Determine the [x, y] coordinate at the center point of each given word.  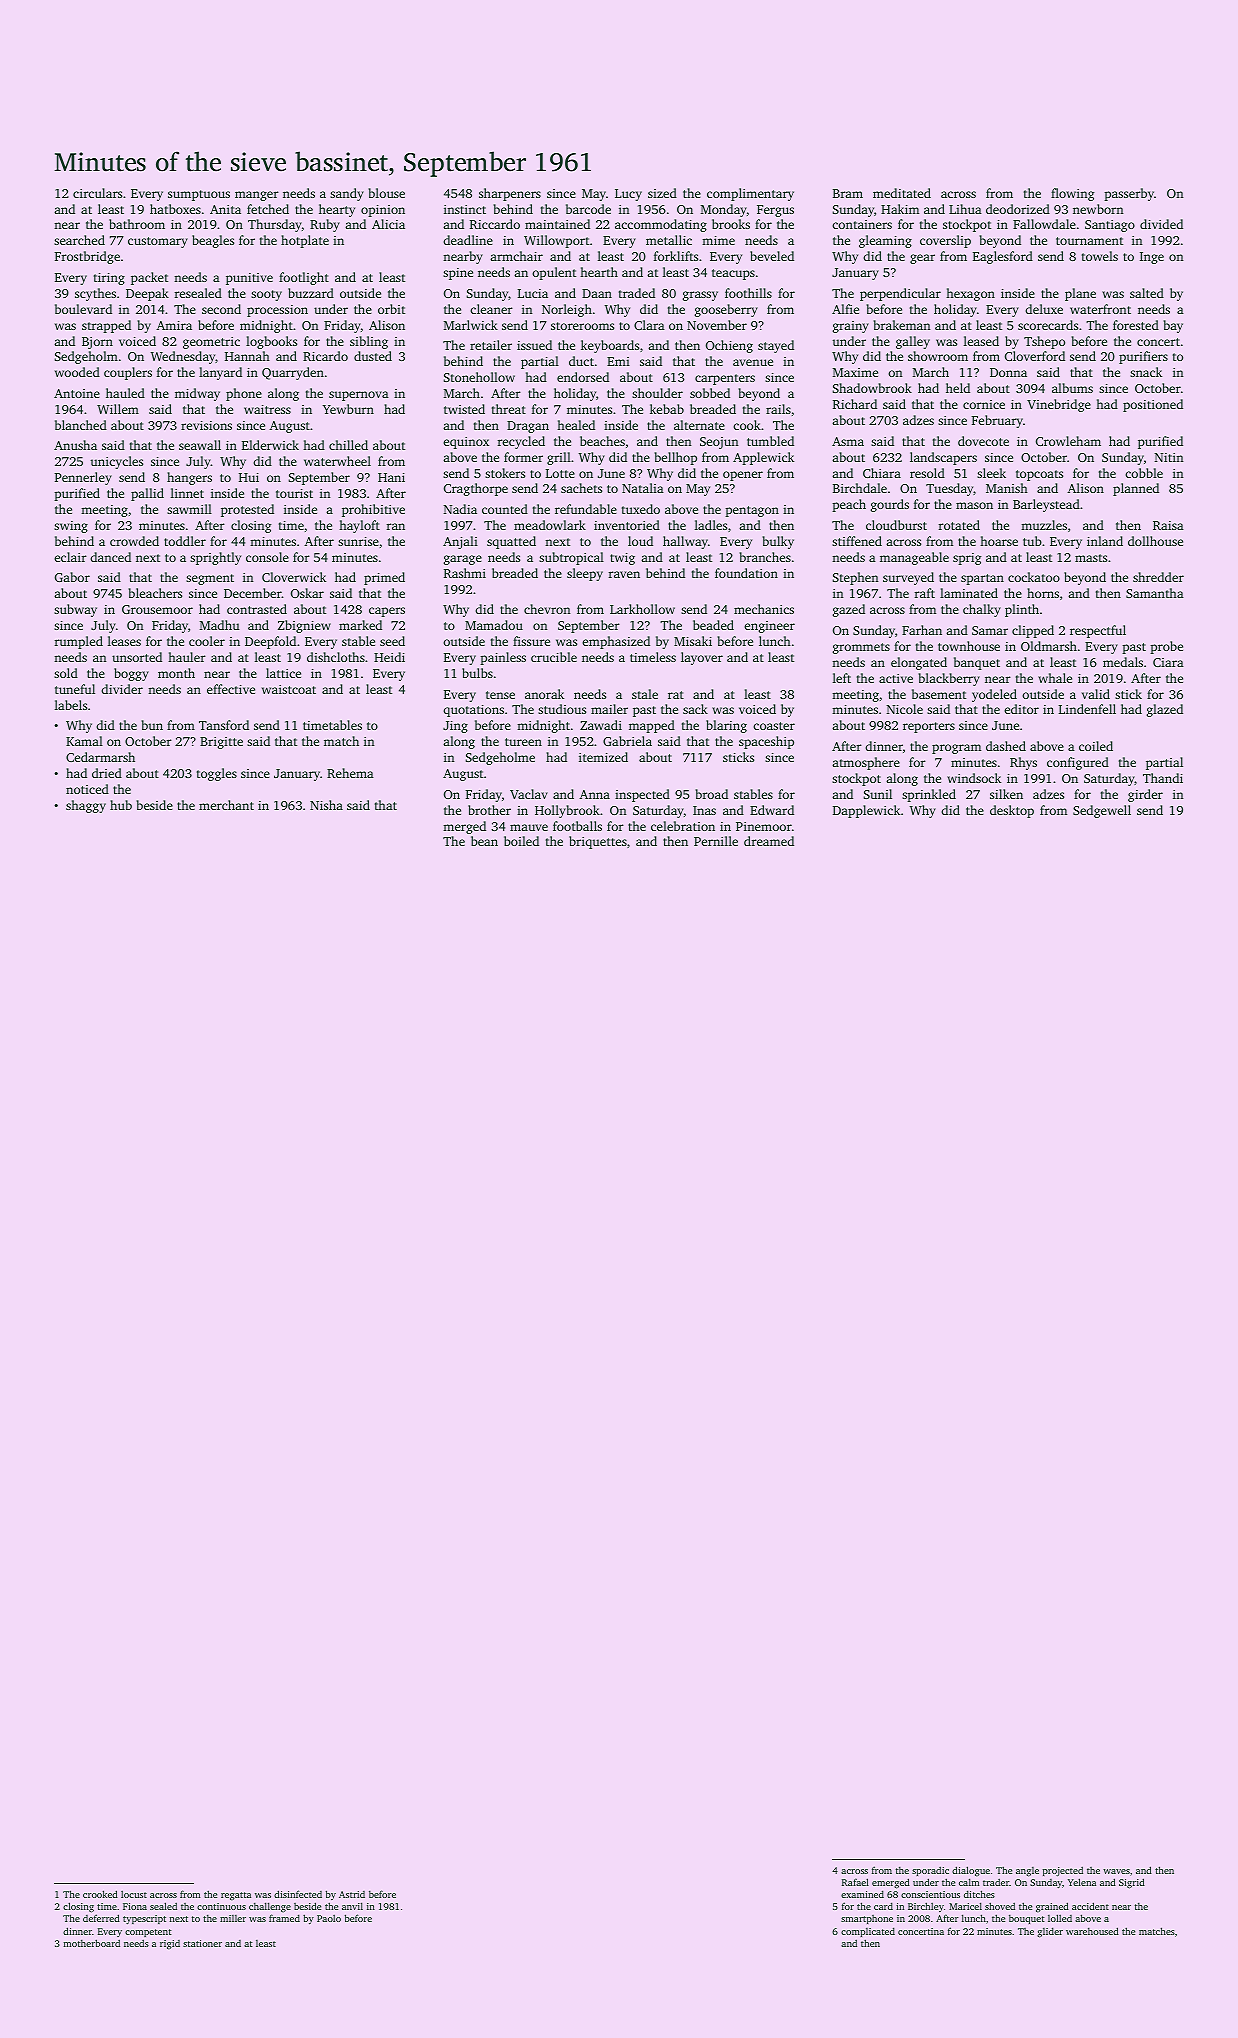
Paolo [329, 1918]
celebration [683, 826]
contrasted [257, 609]
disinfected [298, 1894]
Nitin [1169, 457]
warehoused [1092, 1931]
